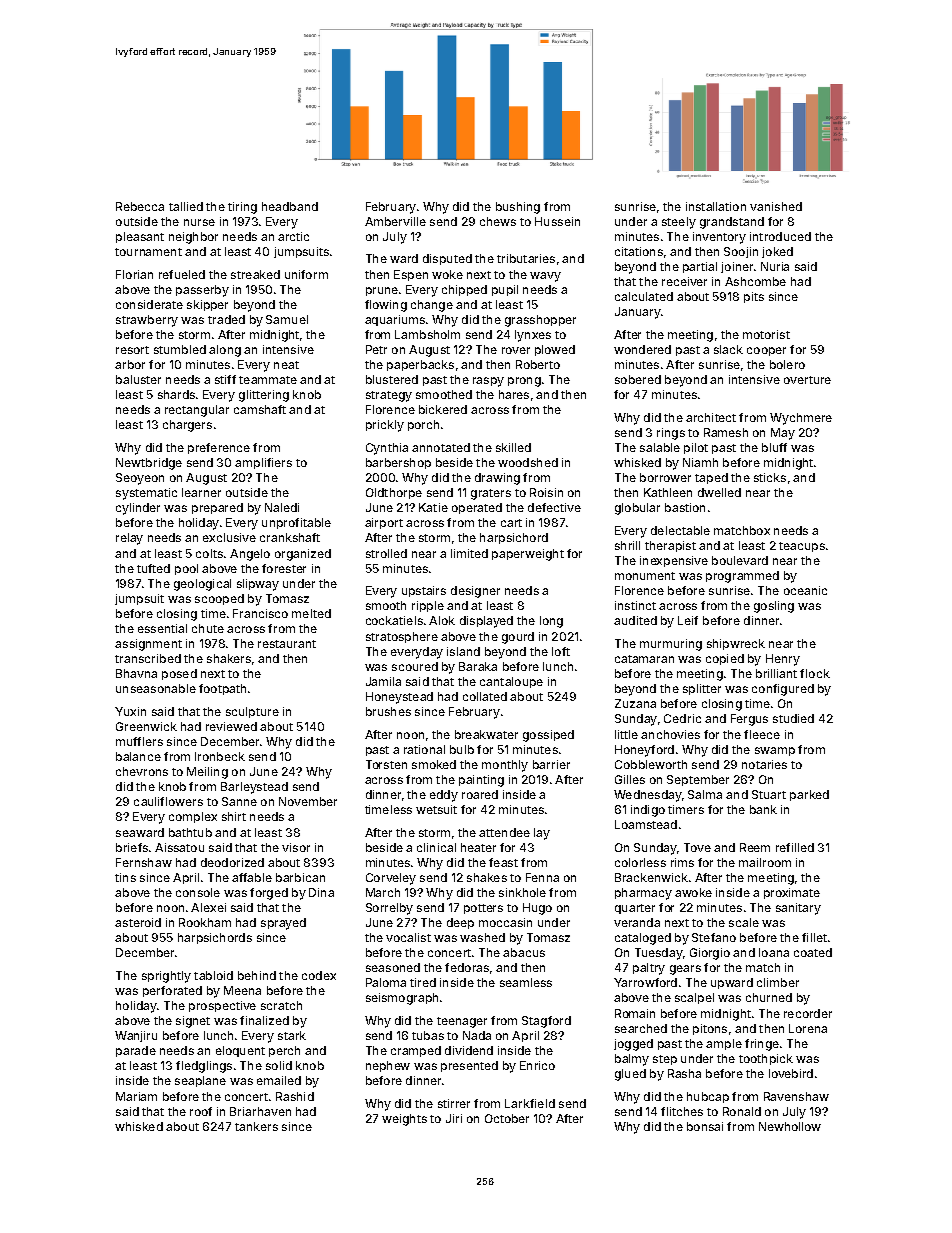 This screenshot has width=952, height=1233. I want to click on Wanjiru, so click(136, 1036).
